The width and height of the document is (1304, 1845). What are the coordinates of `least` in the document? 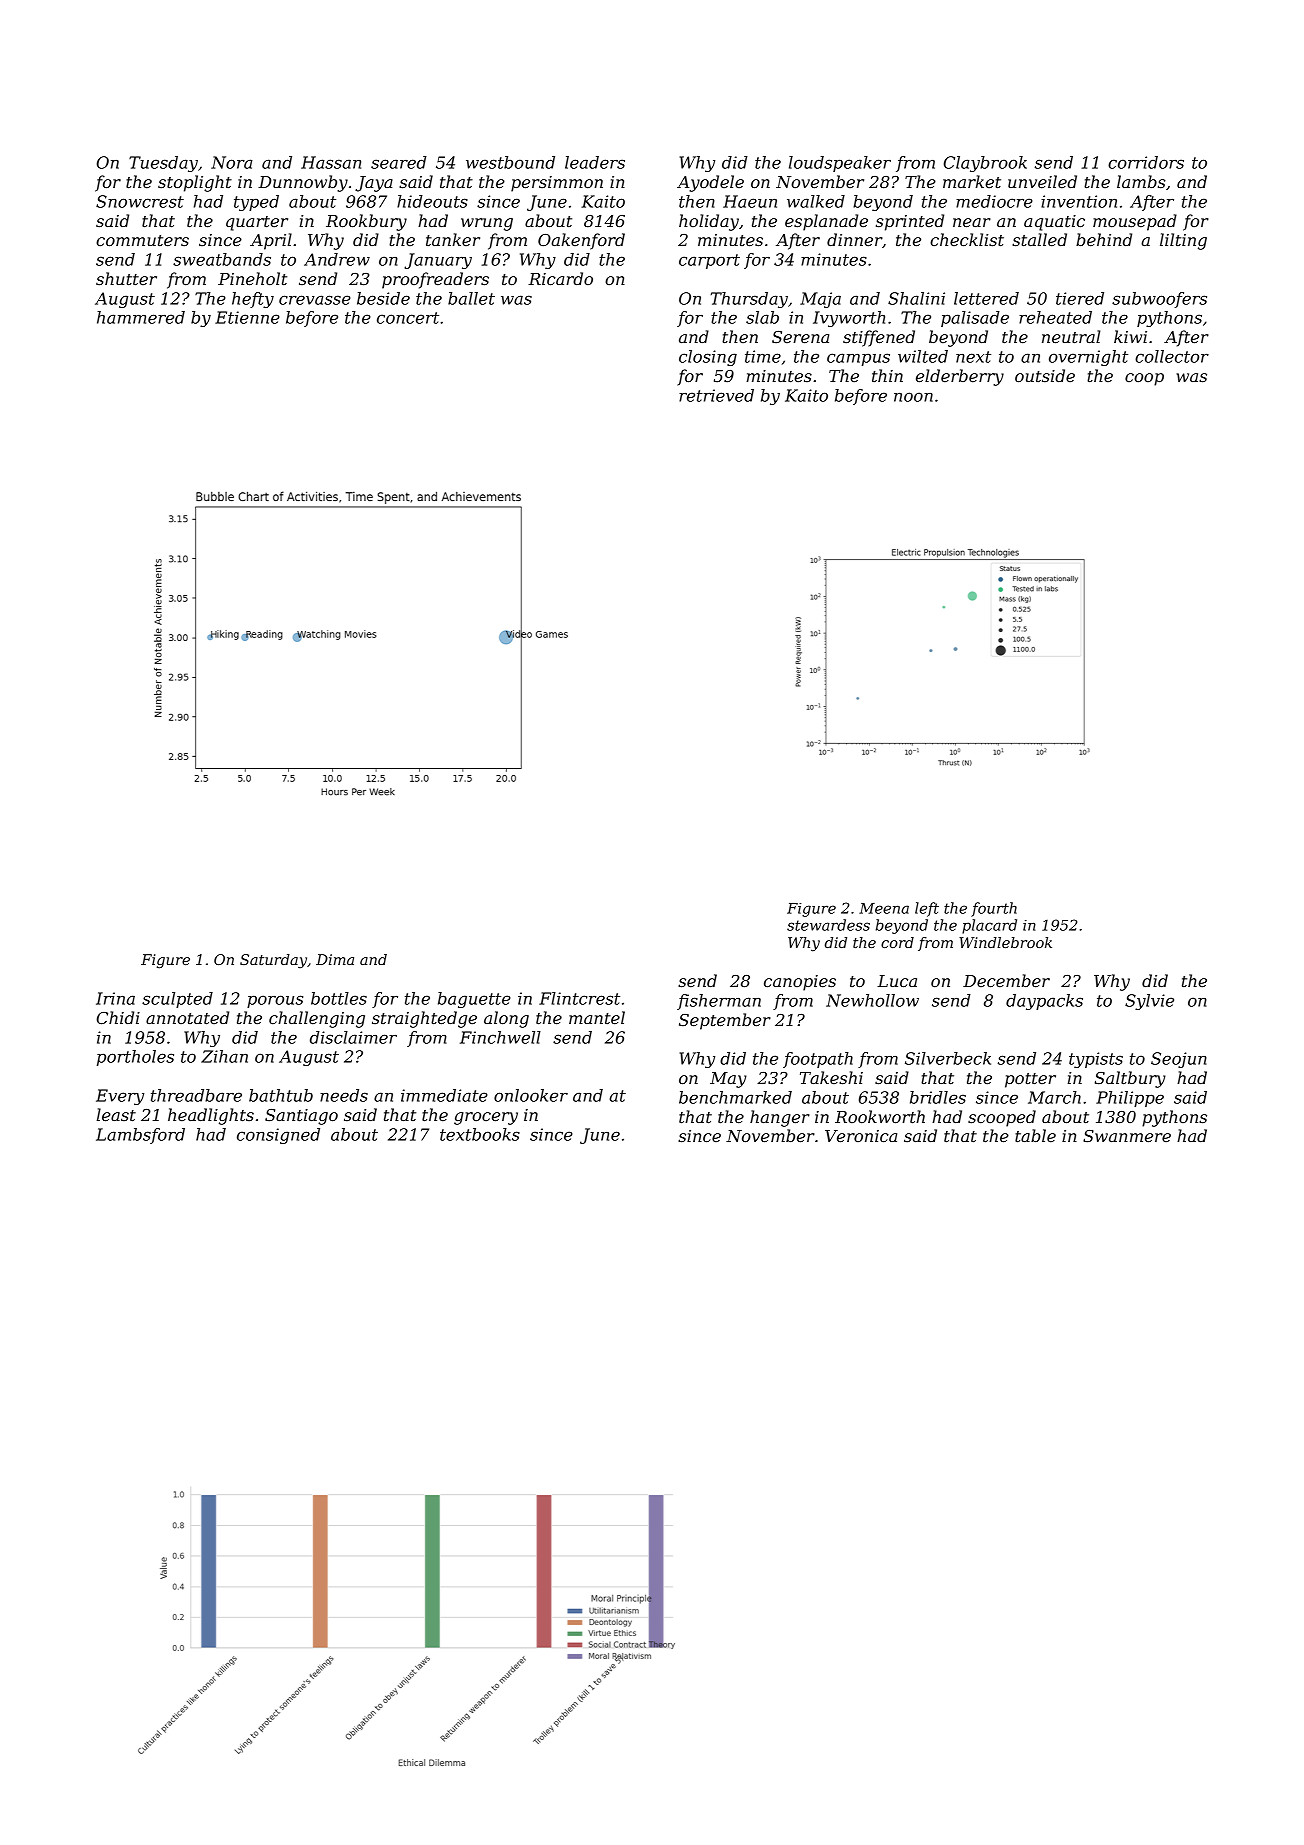 It's located at (116, 1114).
